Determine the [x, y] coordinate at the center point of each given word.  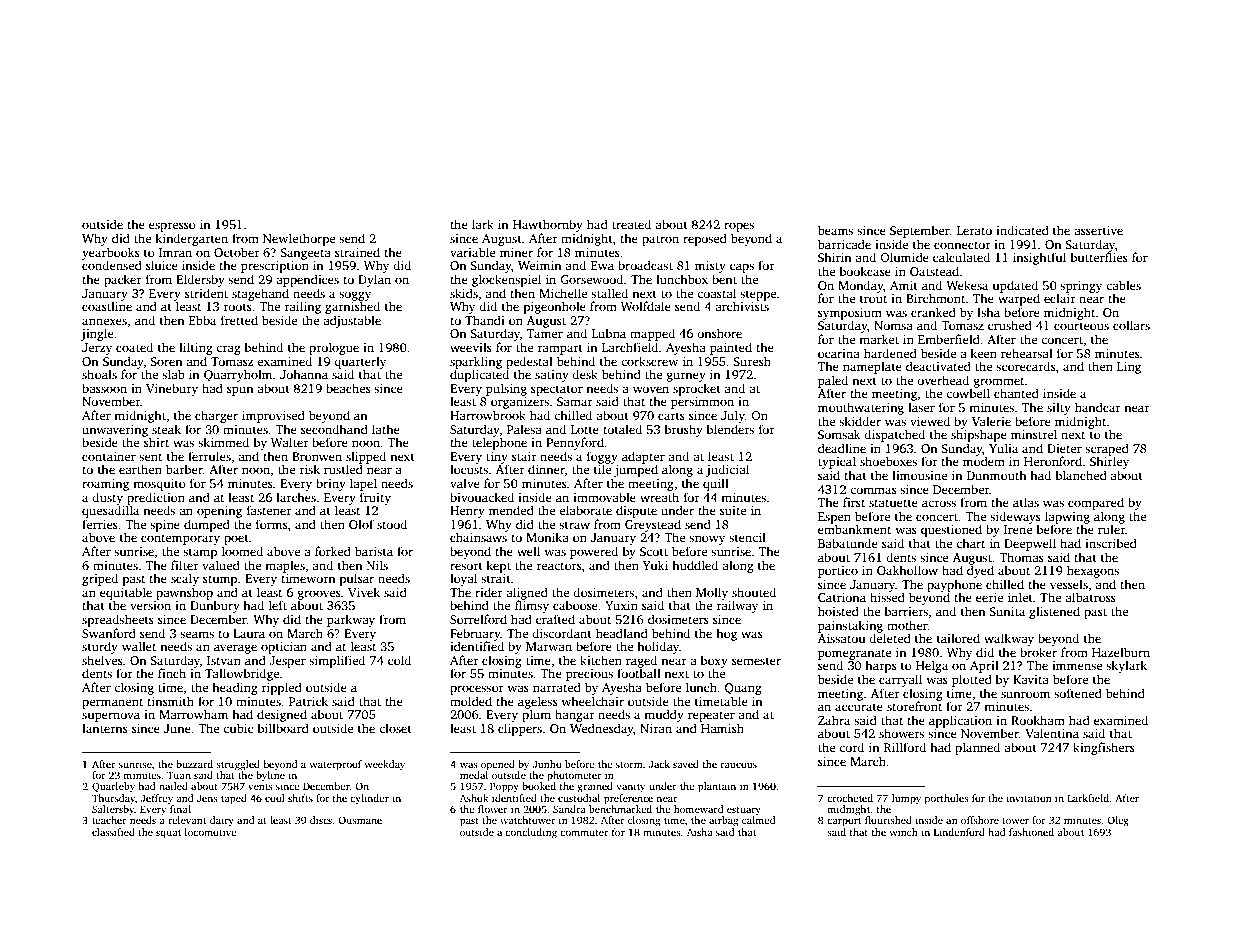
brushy [684, 430]
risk [310, 469]
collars [1131, 325]
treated [631, 224]
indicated [1022, 230]
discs [321, 820]
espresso [172, 227]
